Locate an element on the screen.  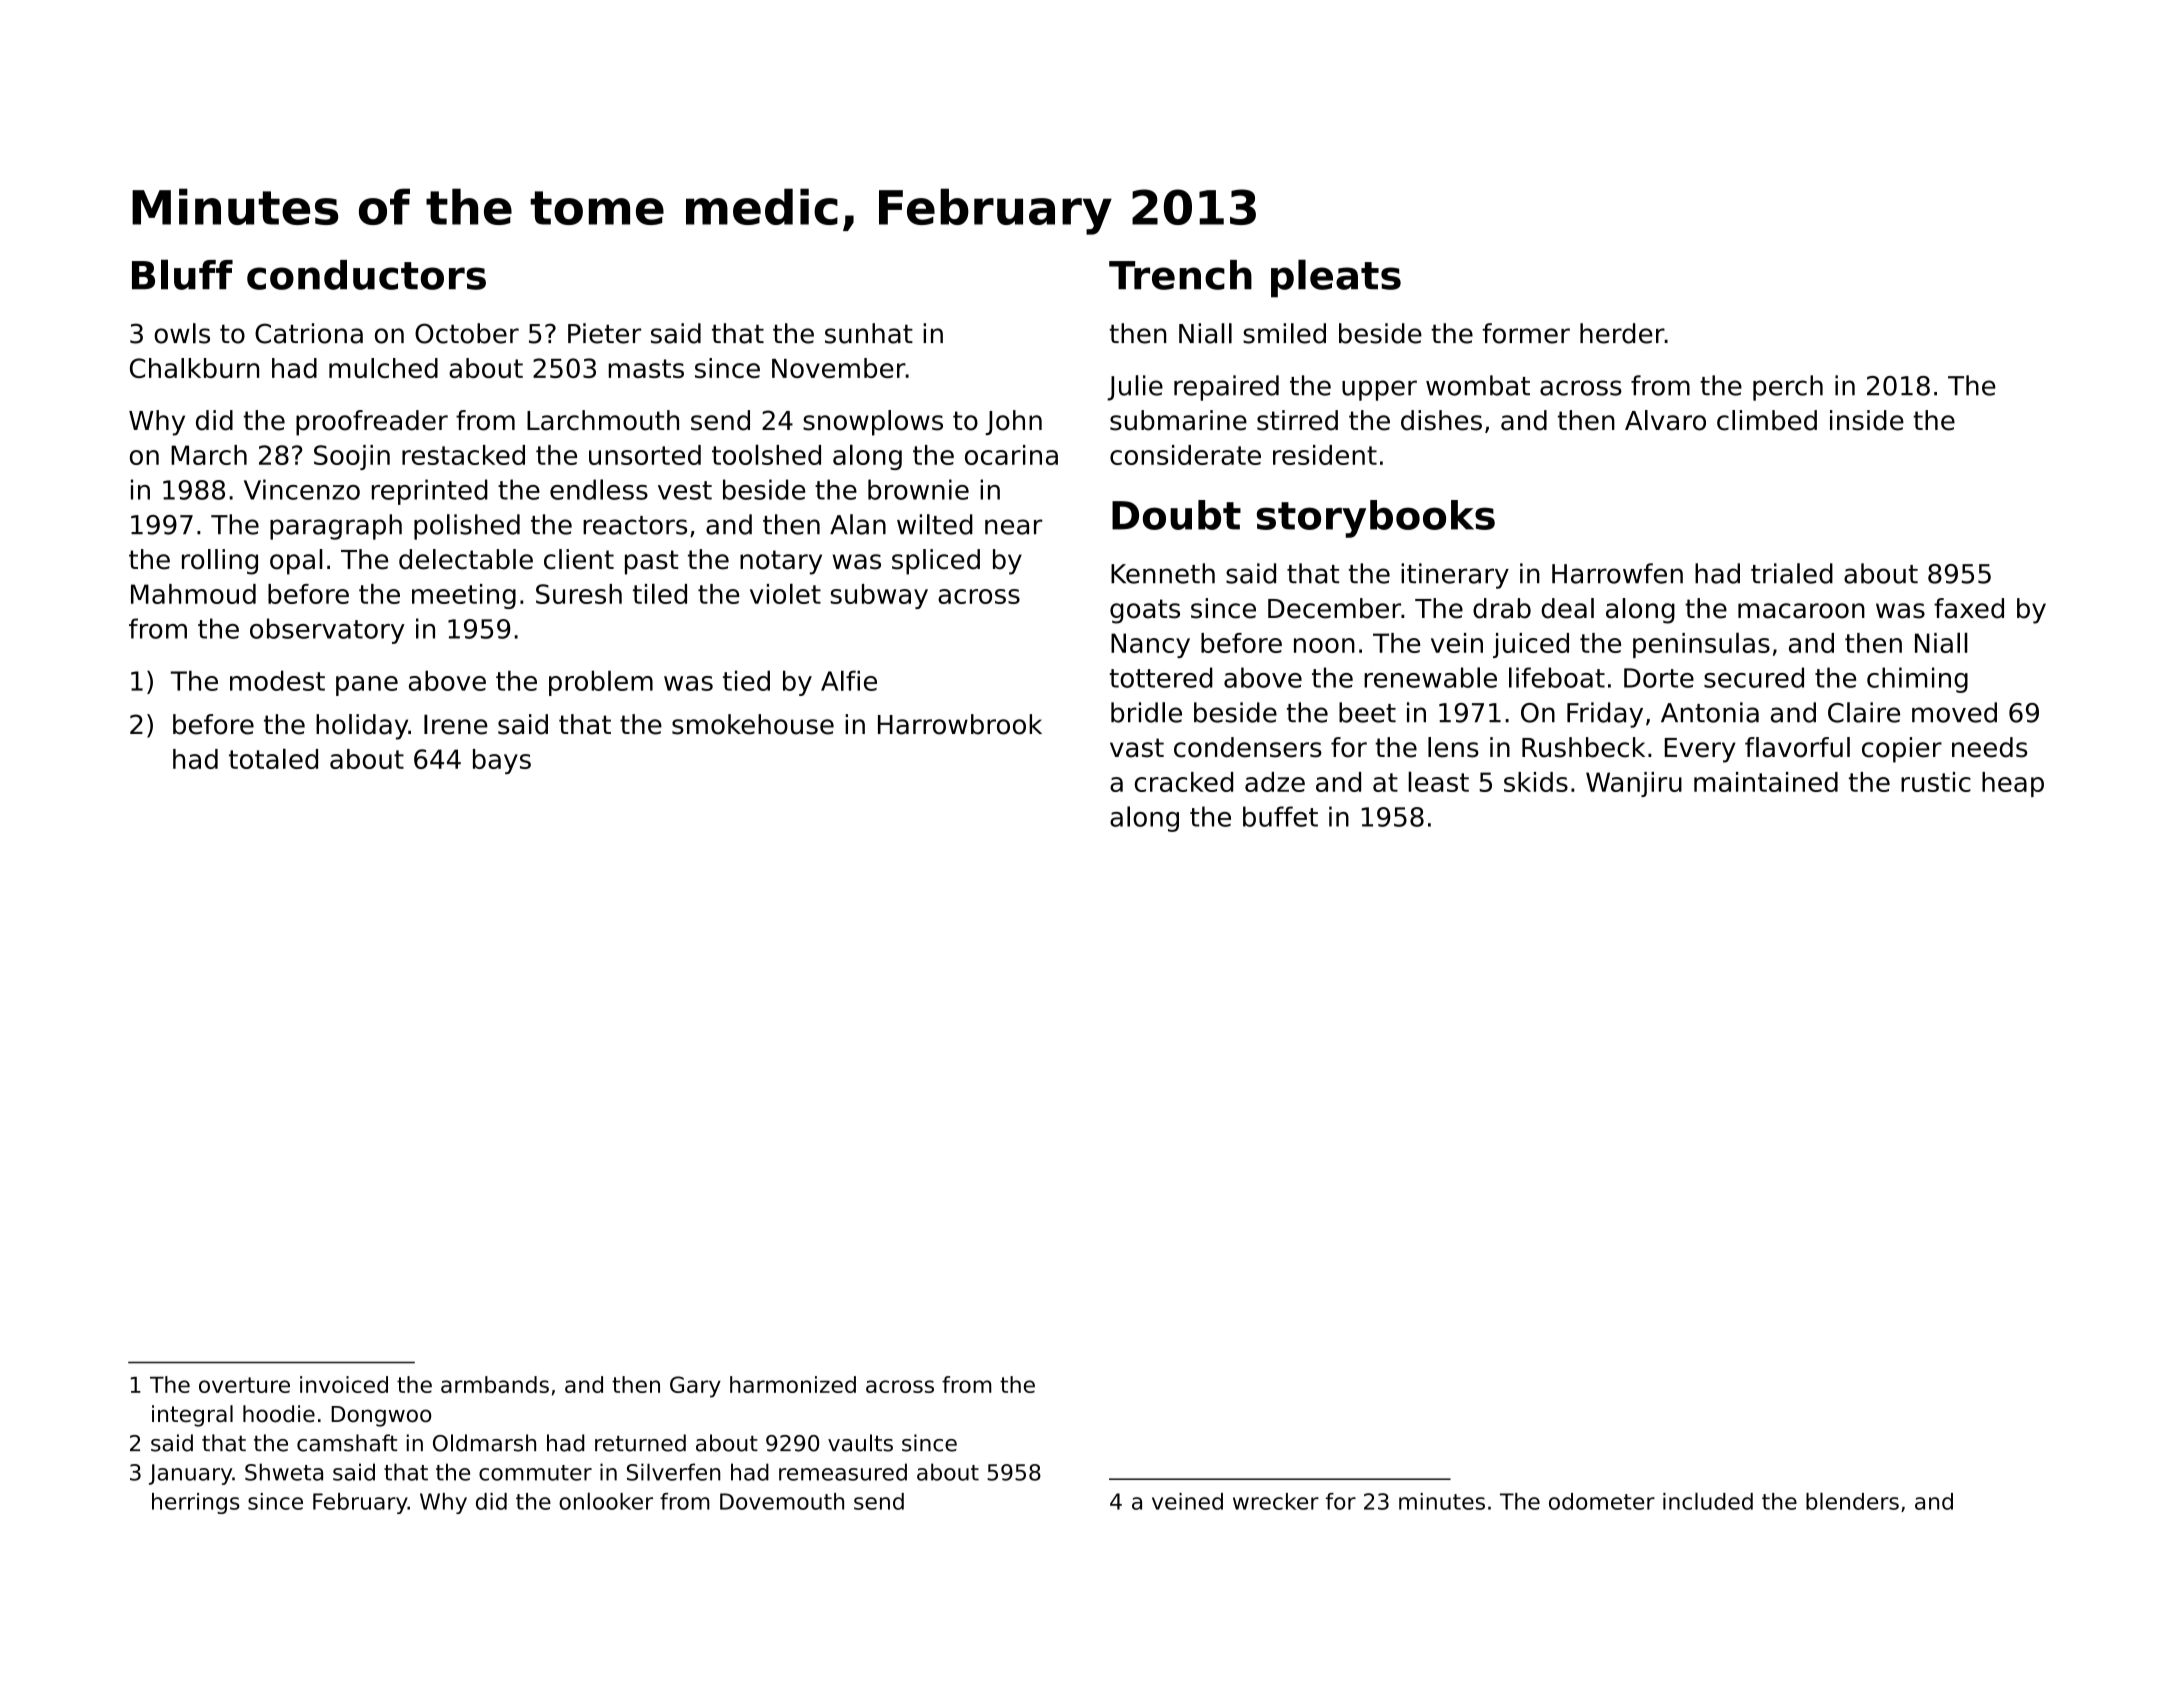
harmonized is located at coordinates (793, 1384).
